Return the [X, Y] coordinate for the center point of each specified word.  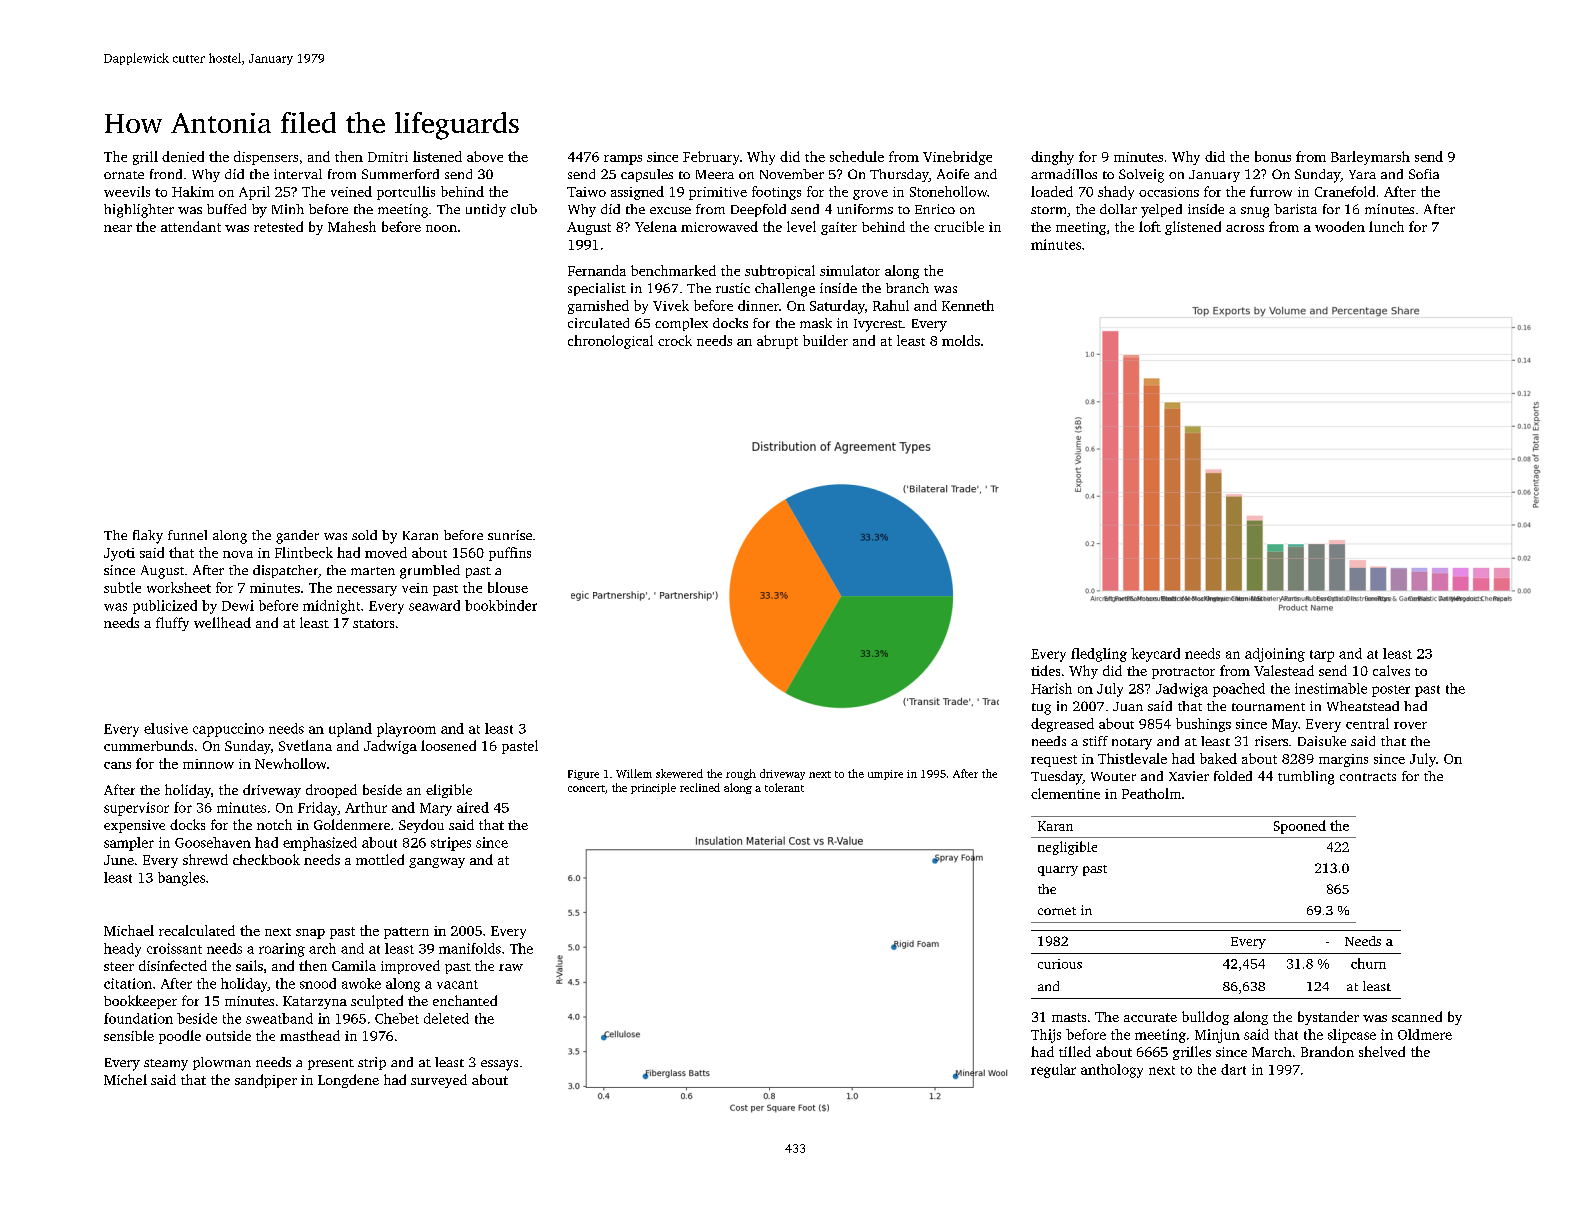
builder [825, 340]
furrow [1271, 191]
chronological [610, 342]
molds [961, 340]
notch [274, 824]
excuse [670, 210]
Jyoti [119, 554]
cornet [1057, 911]
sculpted [377, 1002]
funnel [187, 535]
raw [511, 967]
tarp [1322, 656]
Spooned [1300, 827]
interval [298, 174]
